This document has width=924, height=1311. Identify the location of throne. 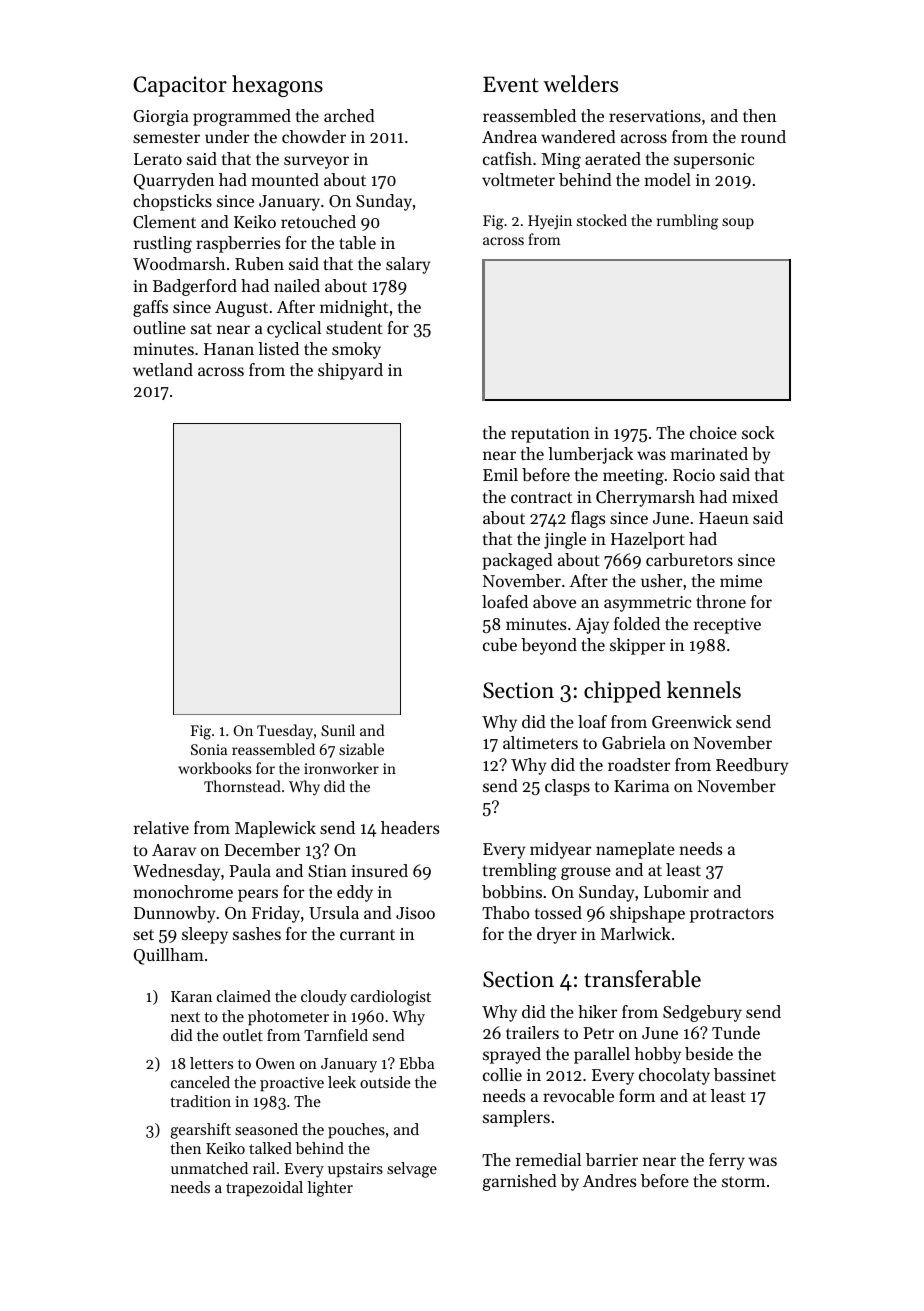
(721, 601).
